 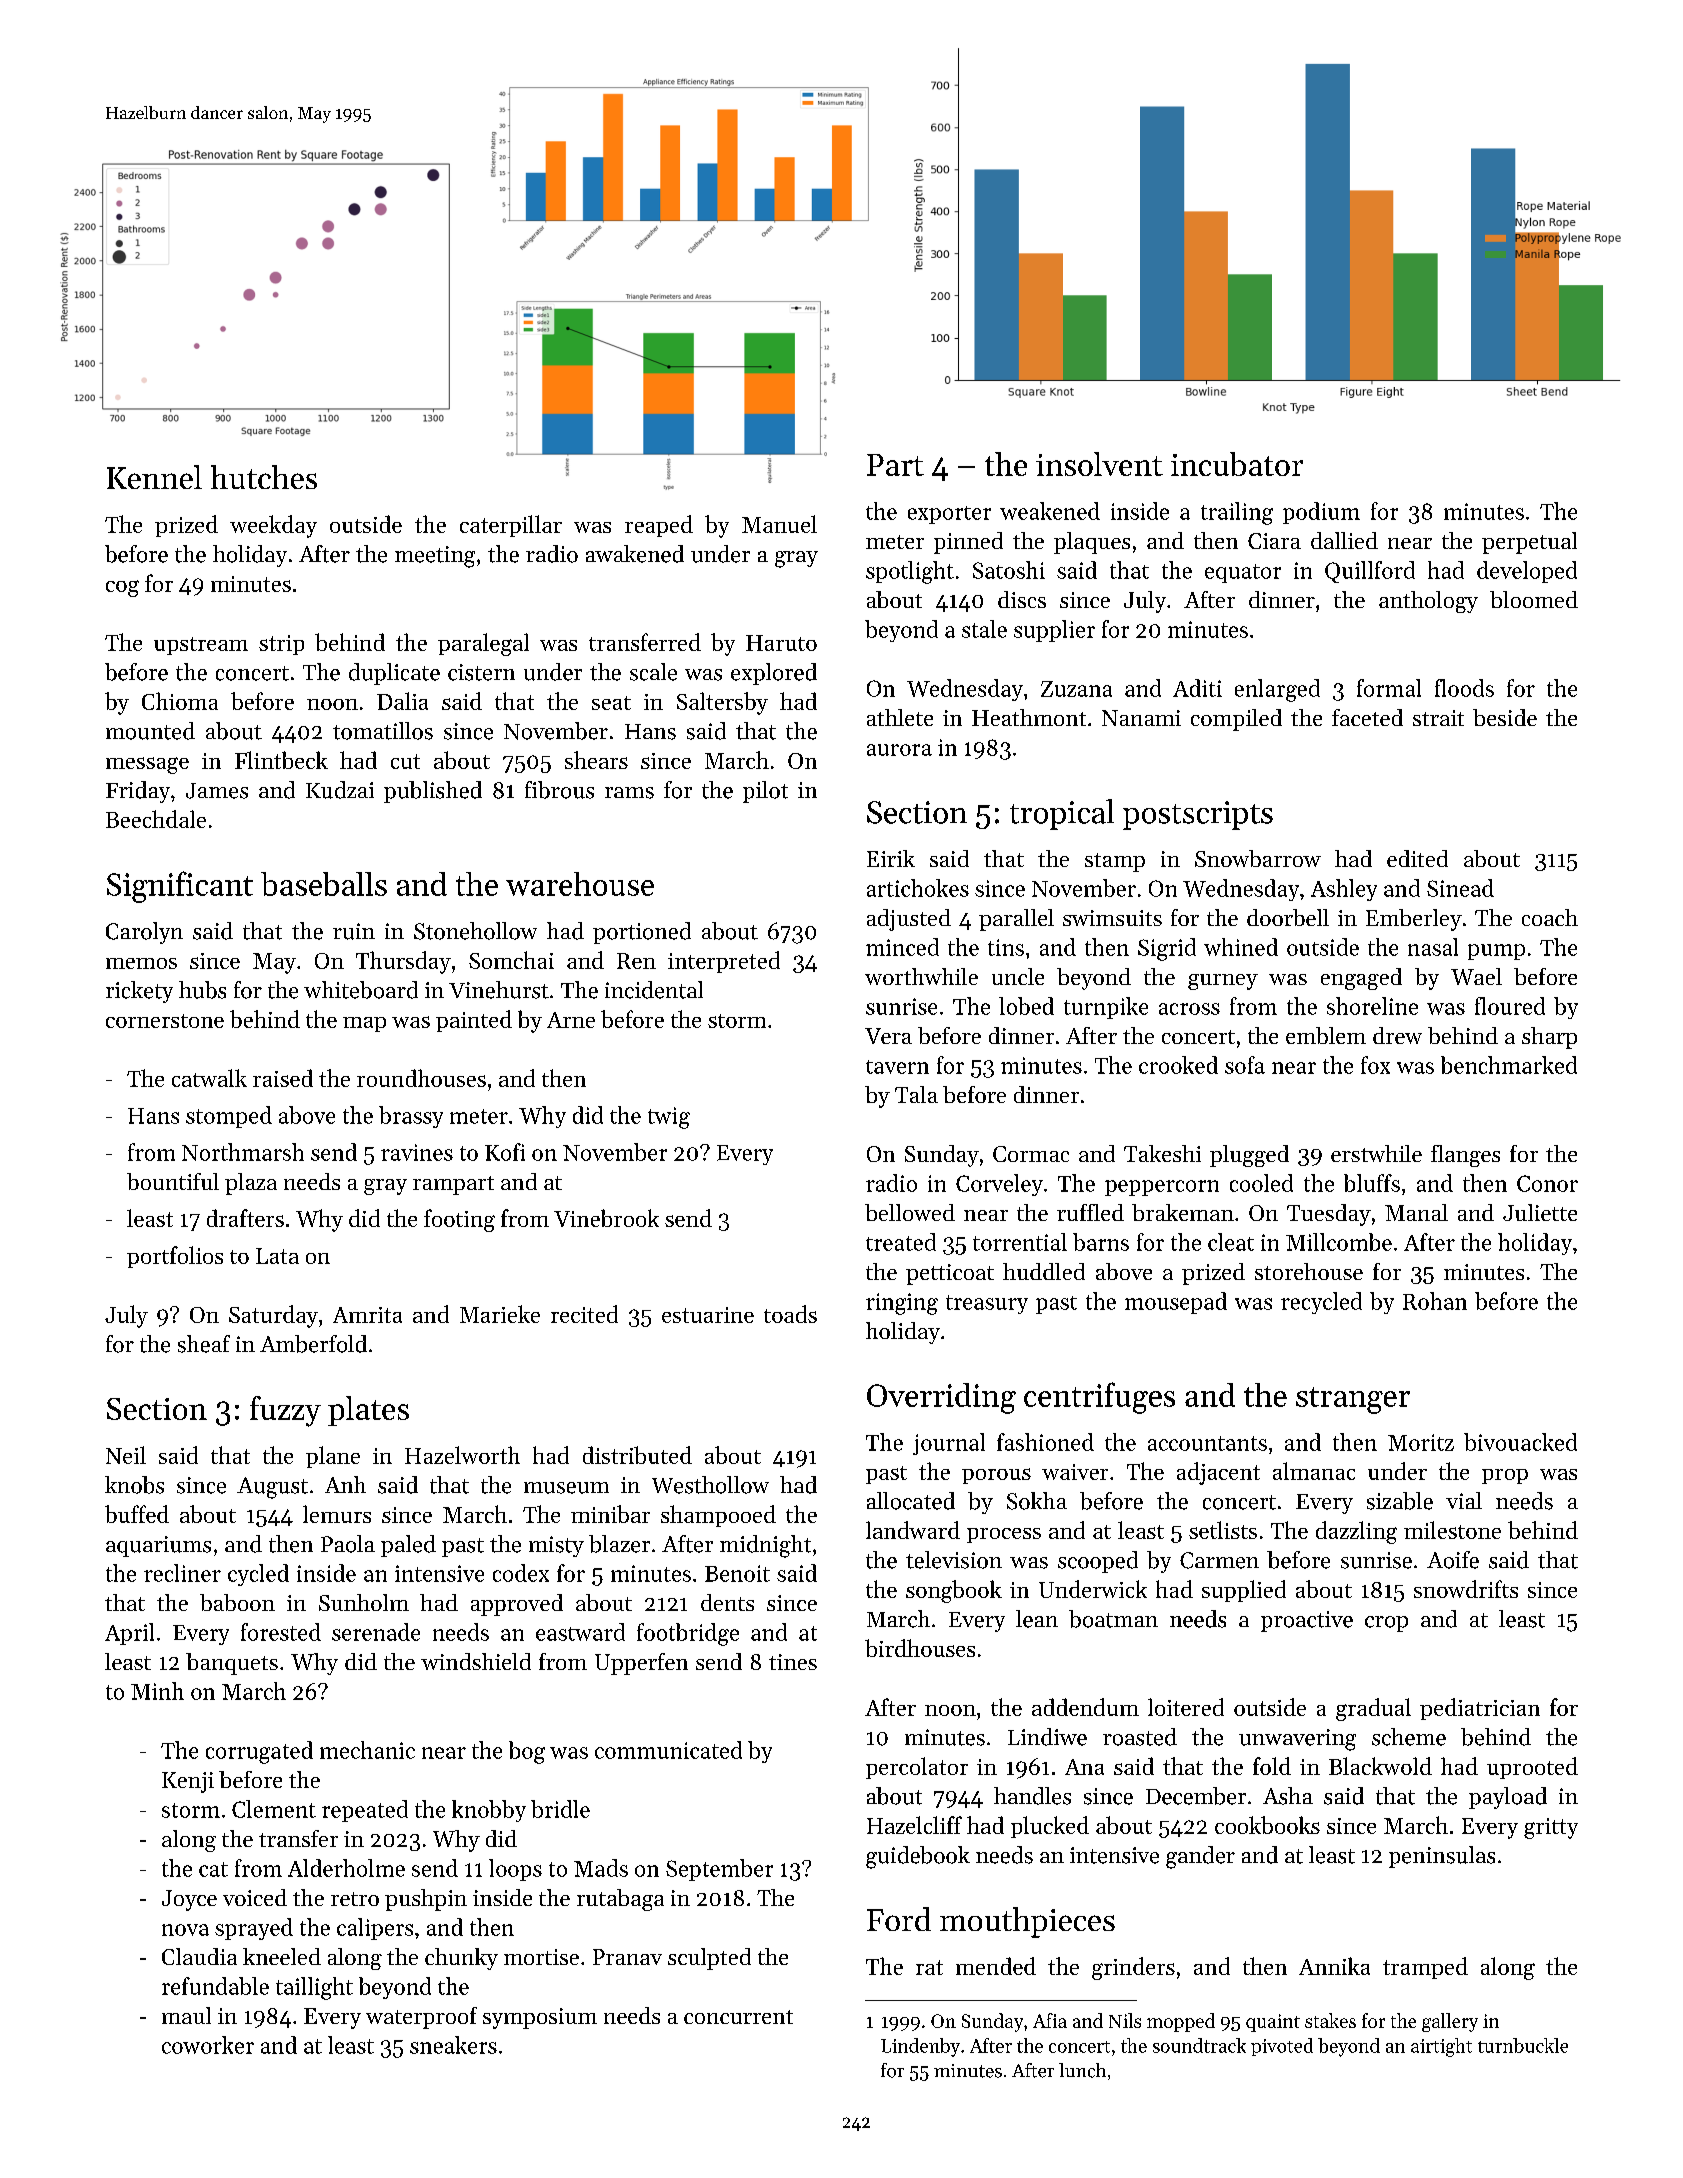 What do you see at coordinates (483, 644) in the image?
I see `paralegal` at bounding box center [483, 644].
